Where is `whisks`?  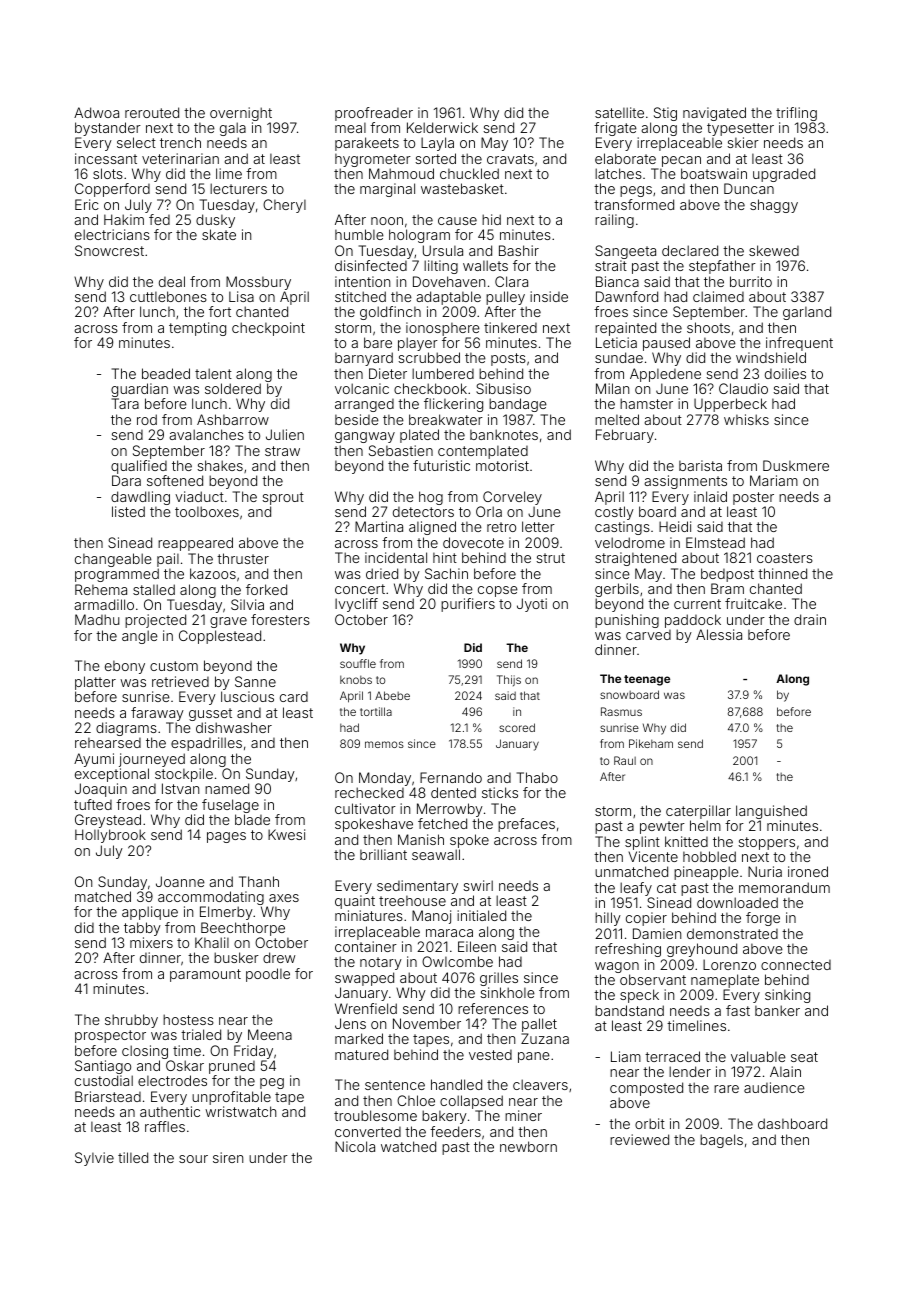
whisks is located at coordinates (746, 419).
